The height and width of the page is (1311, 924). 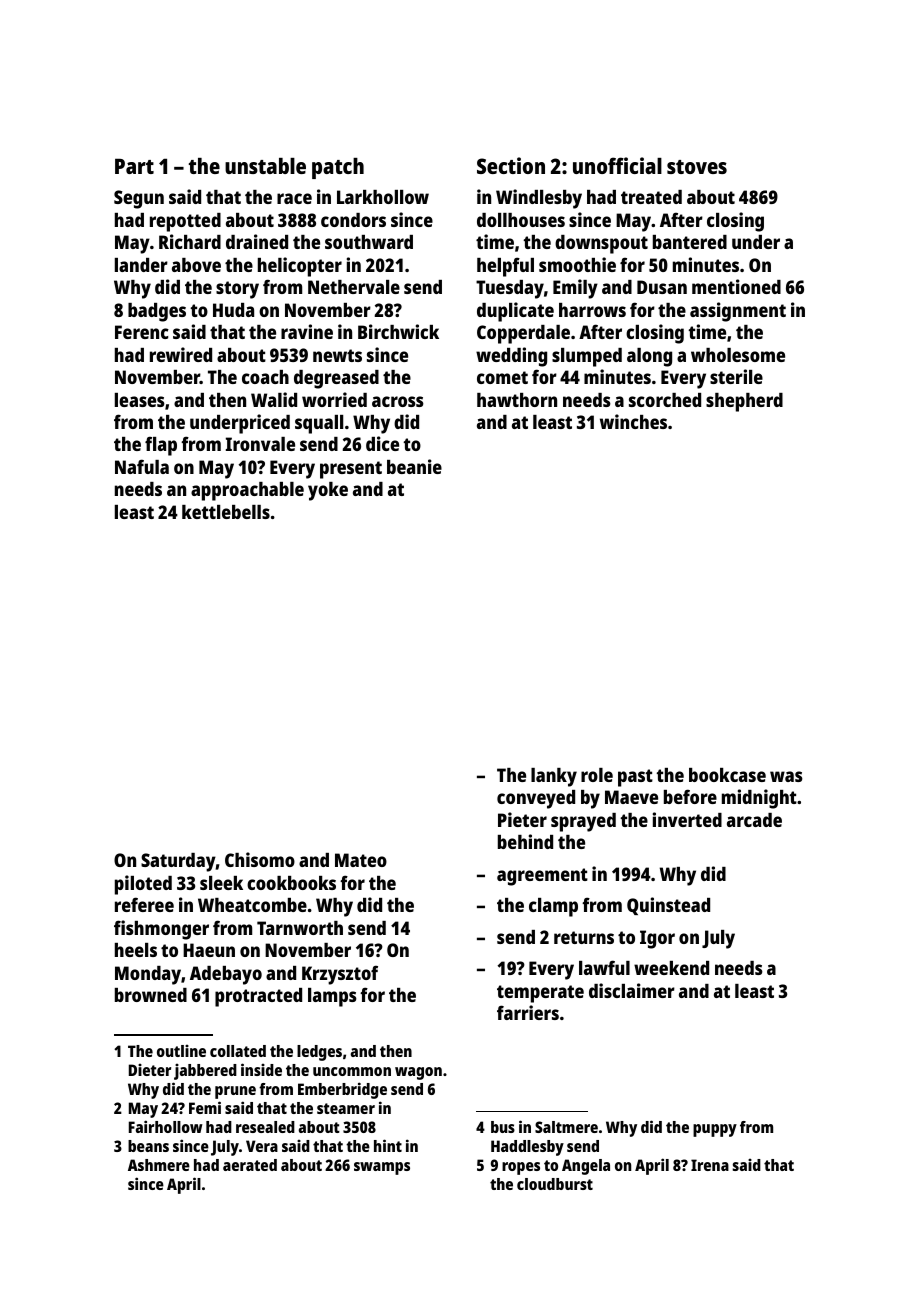 I want to click on Mateo, so click(x=361, y=860).
